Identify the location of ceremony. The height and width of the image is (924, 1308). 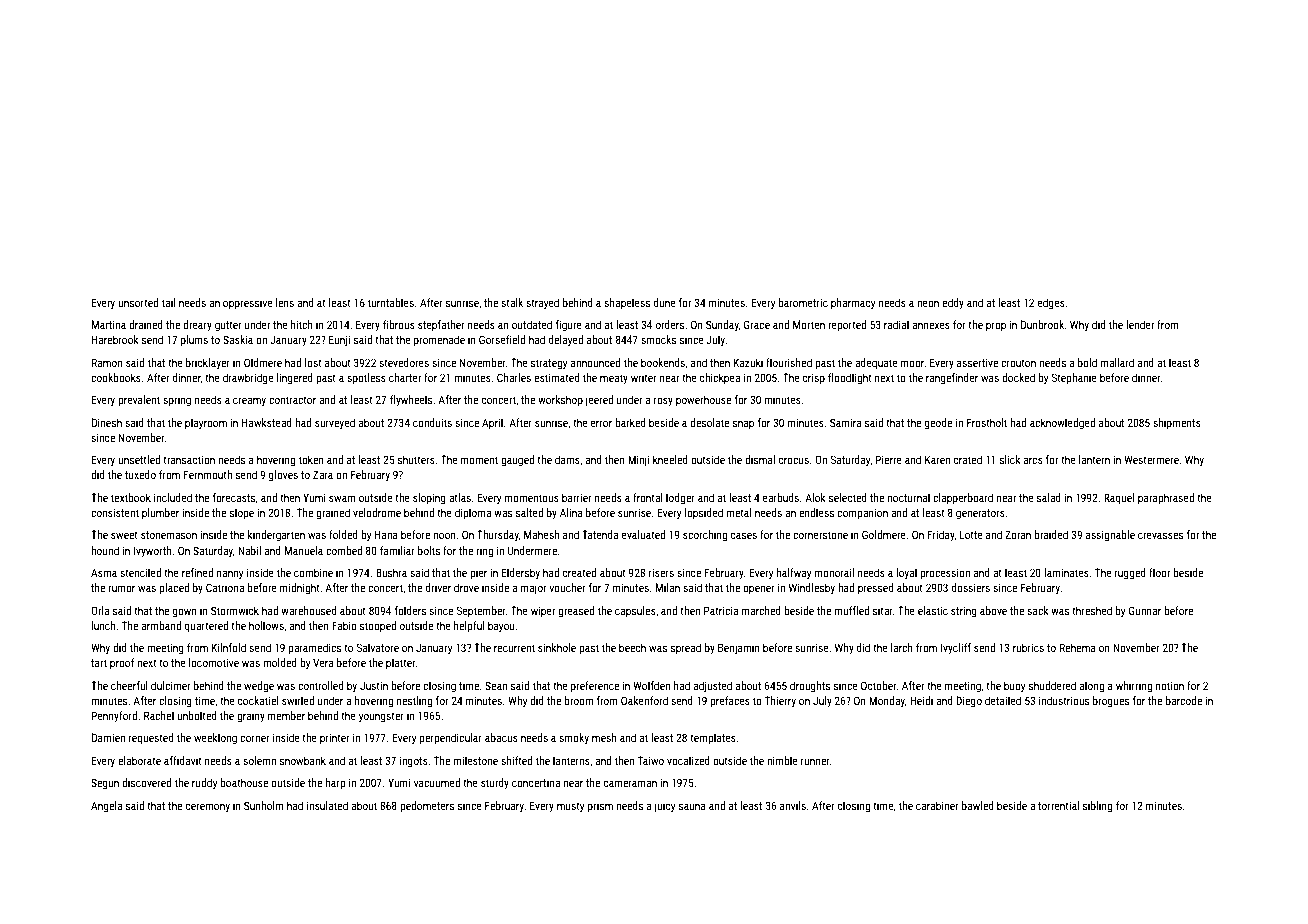
(208, 808).
